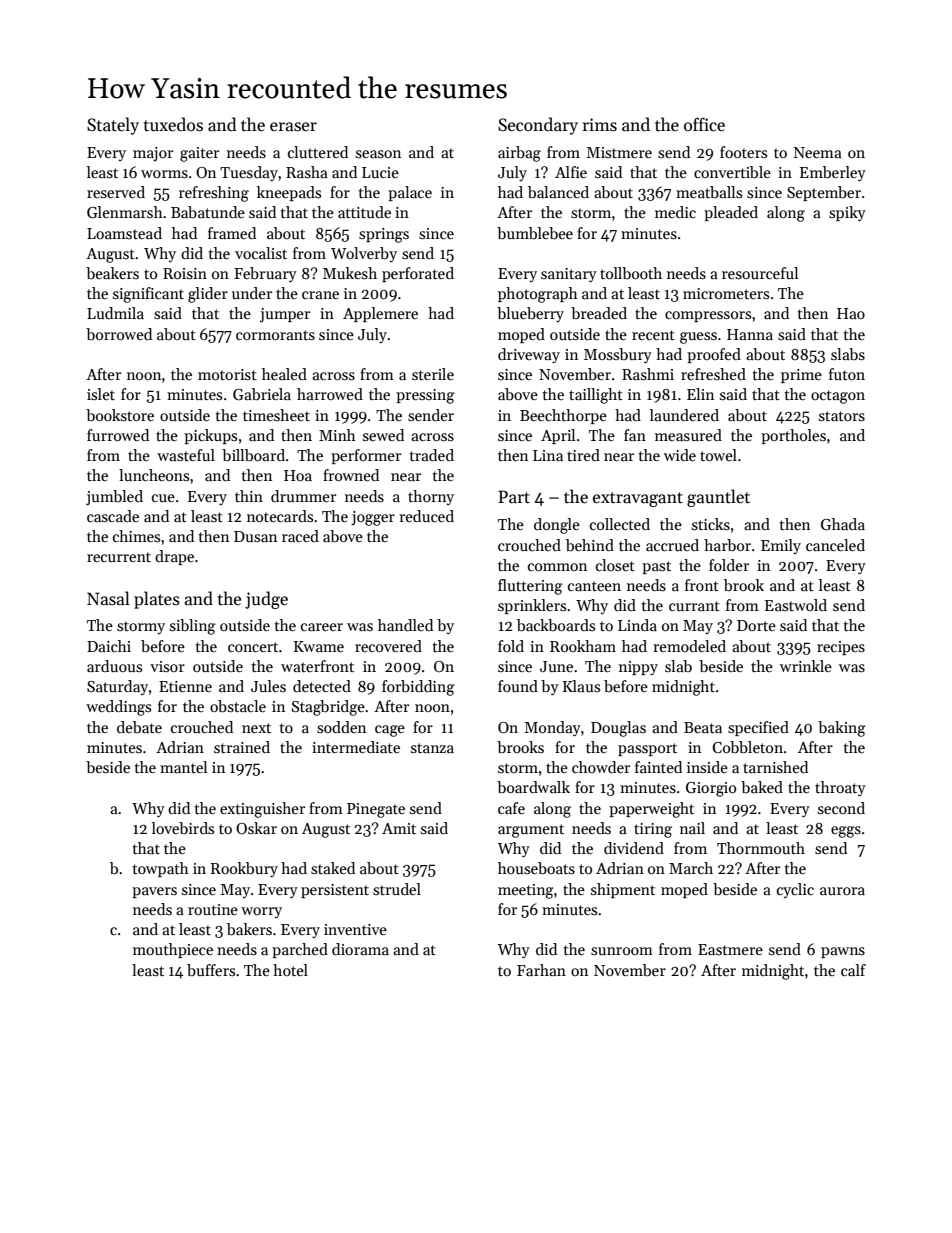 The height and width of the screenshot is (1233, 952). I want to click on Neema, so click(818, 152).
